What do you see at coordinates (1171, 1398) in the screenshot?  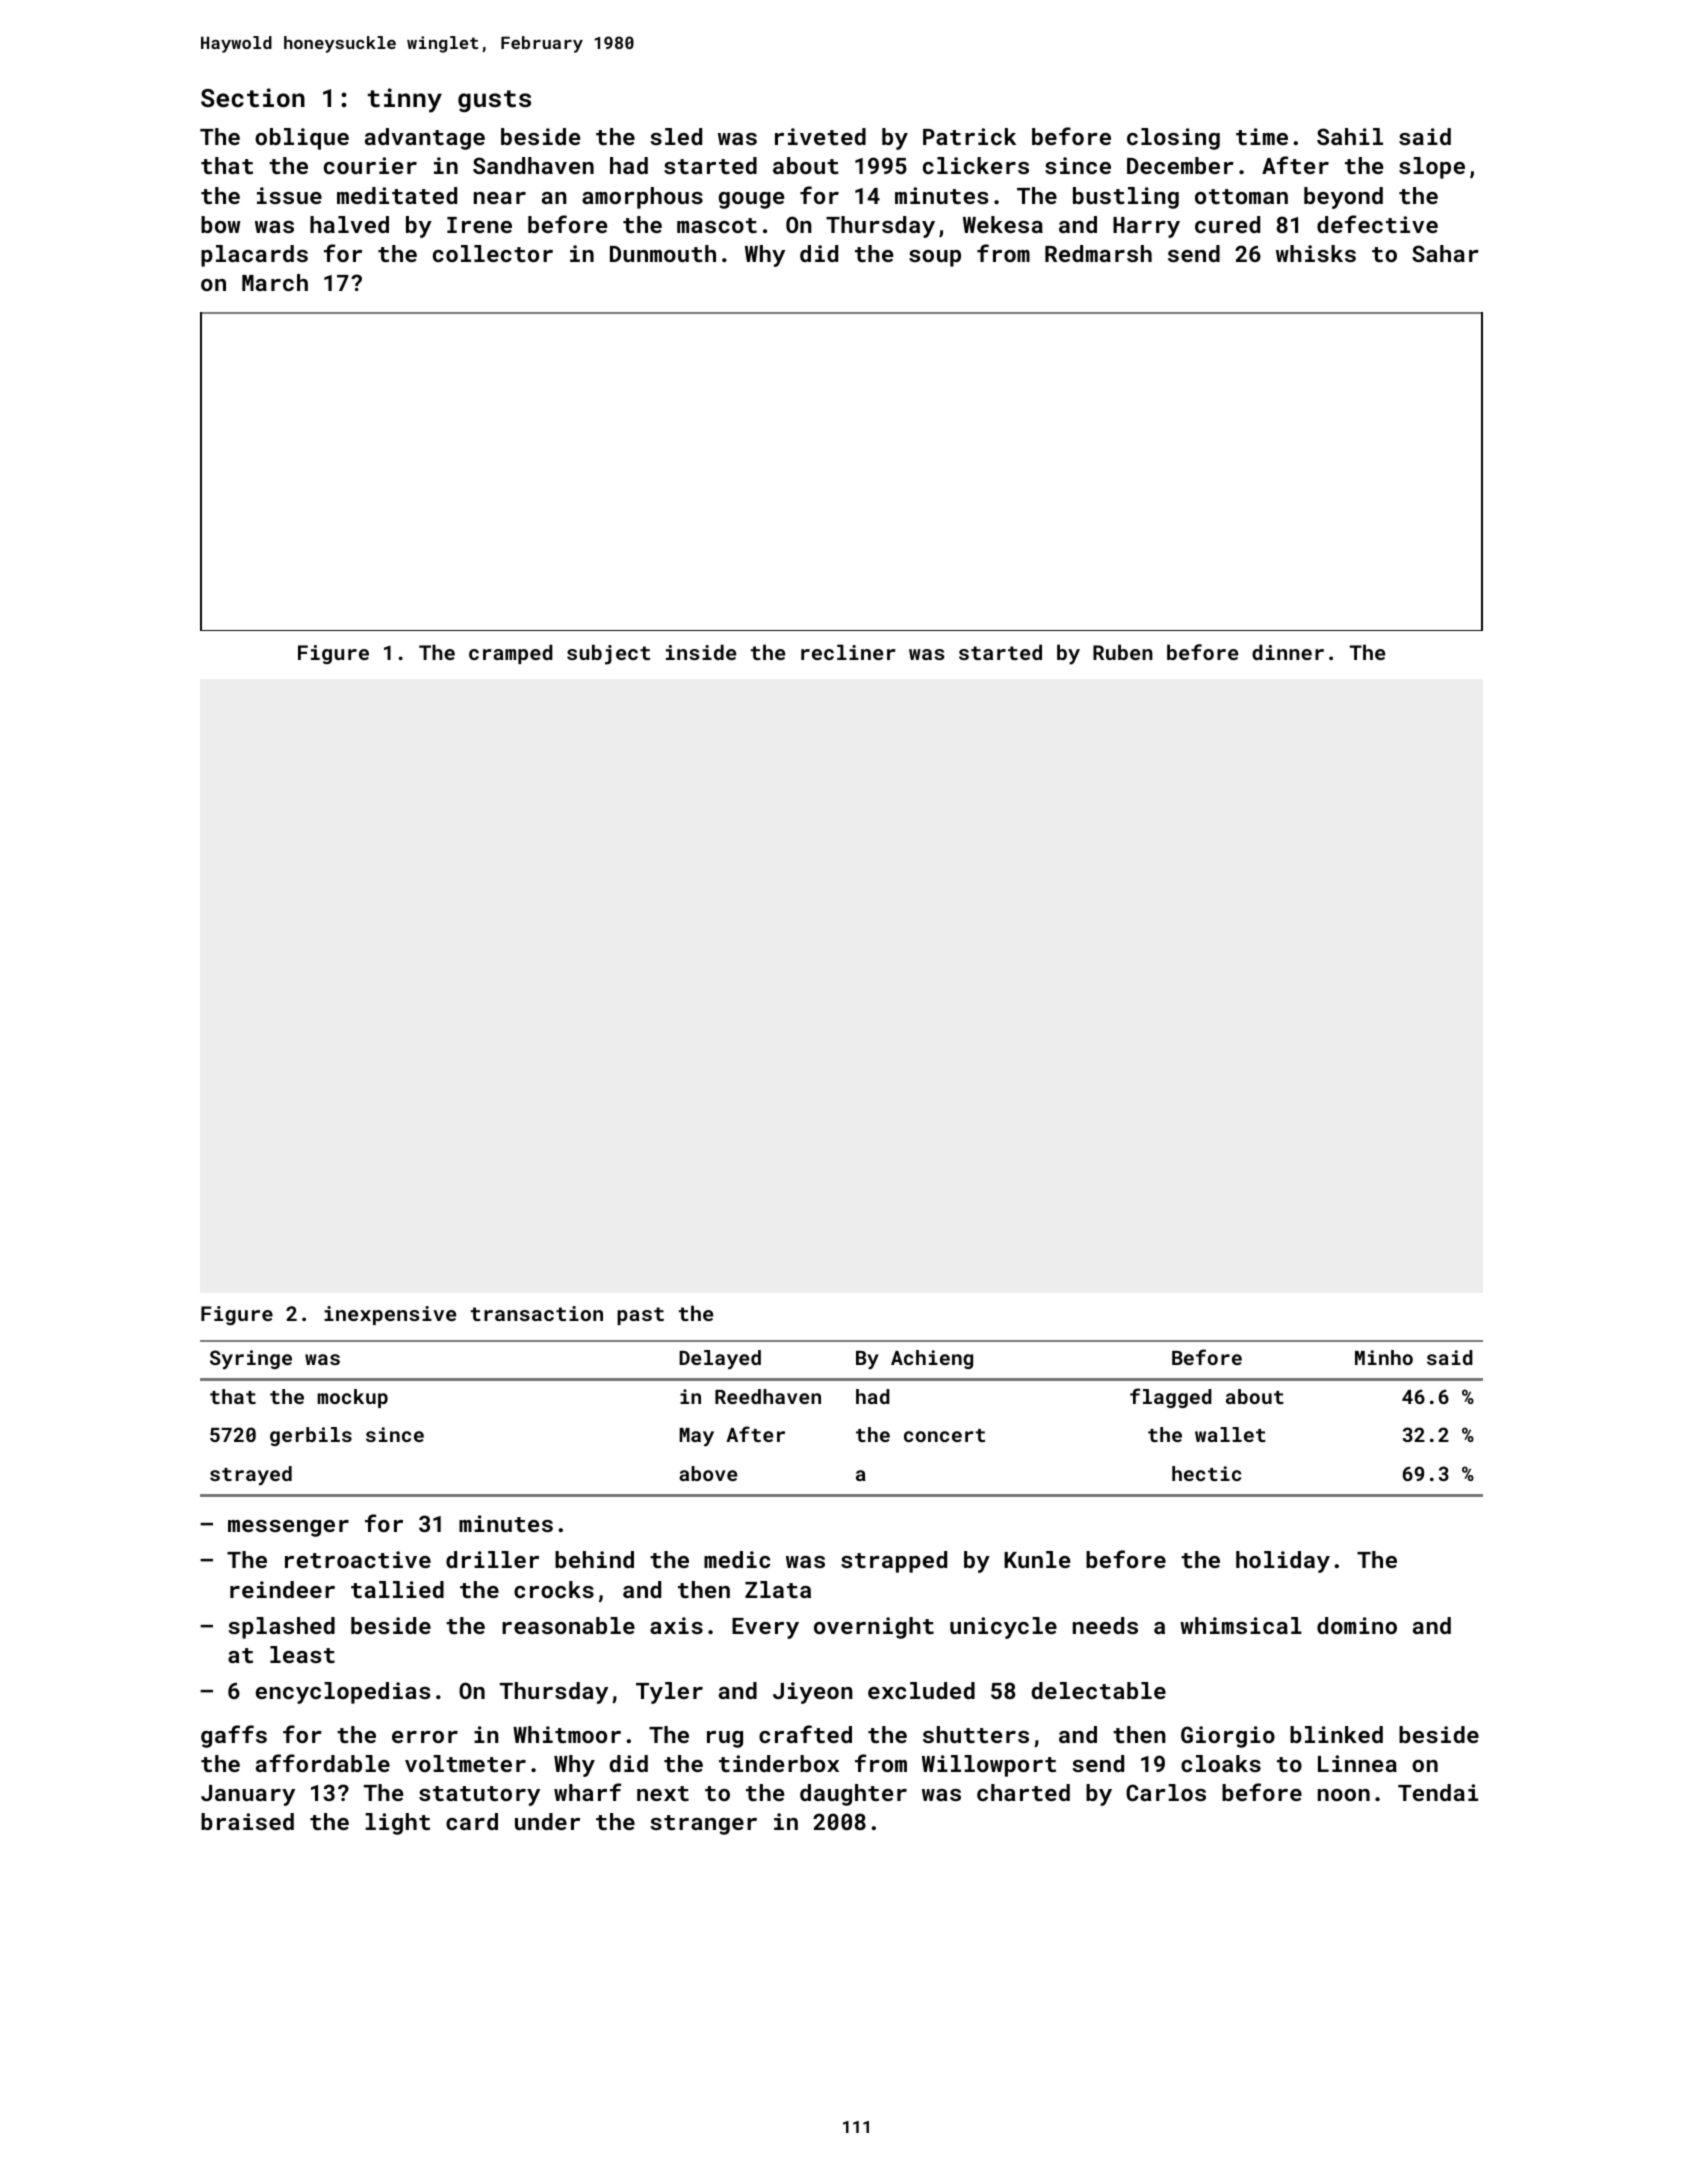 I see `flagged` at bounding box center [1171, 1398].
